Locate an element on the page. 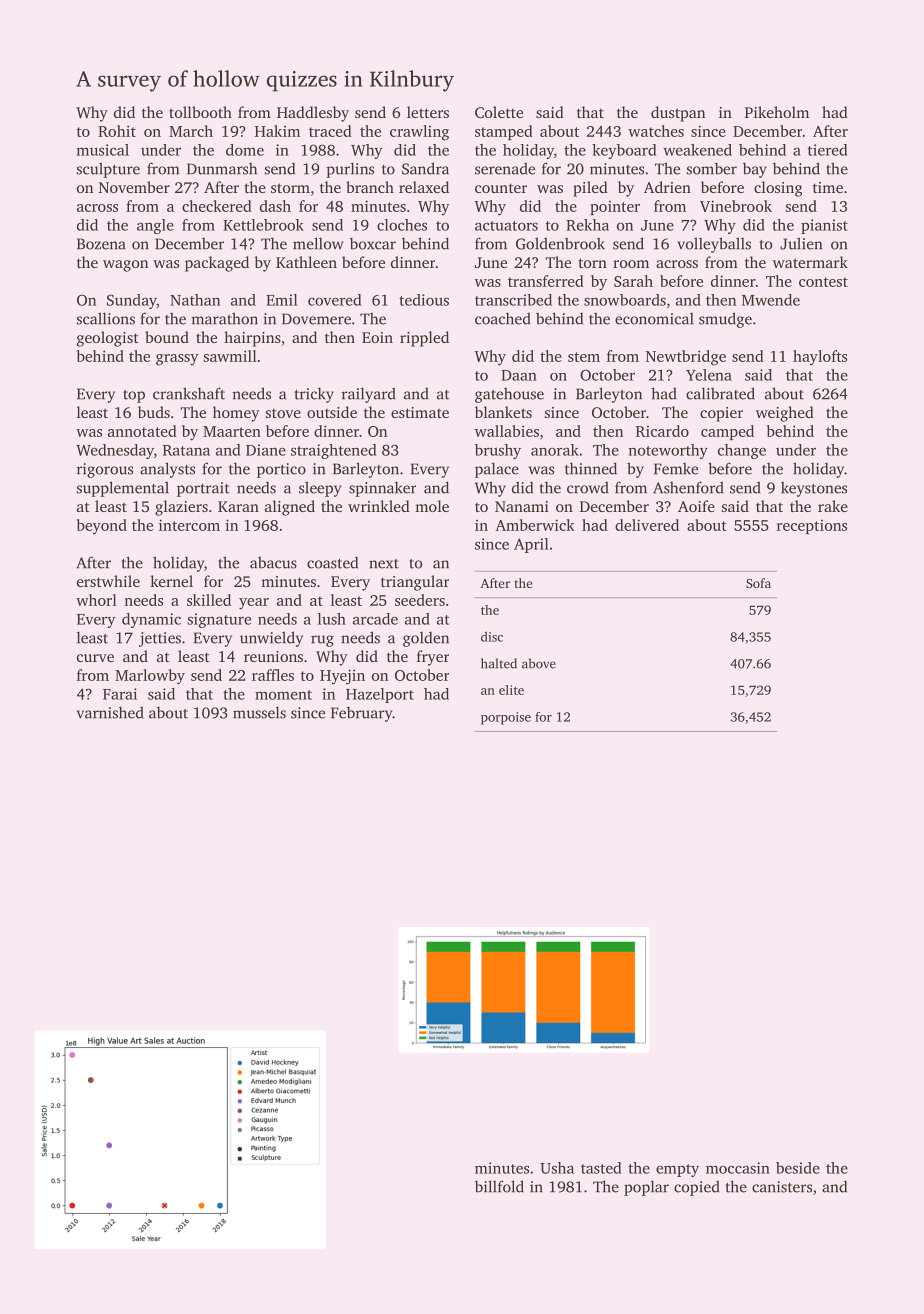 The image size is (924, 1314). mussels is located at coordinates (259, 712).
